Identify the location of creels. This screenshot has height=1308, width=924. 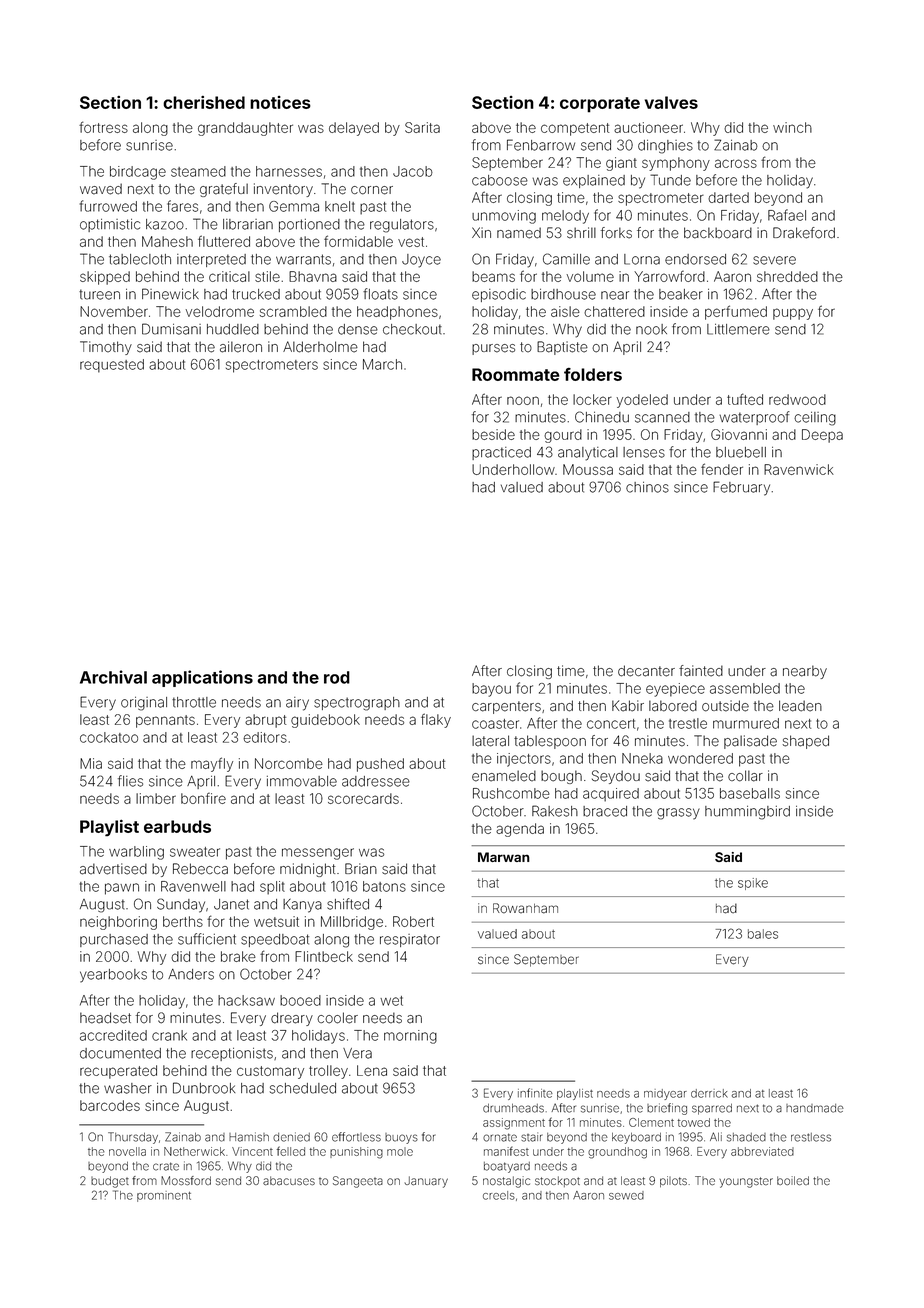
(499, 1195).
